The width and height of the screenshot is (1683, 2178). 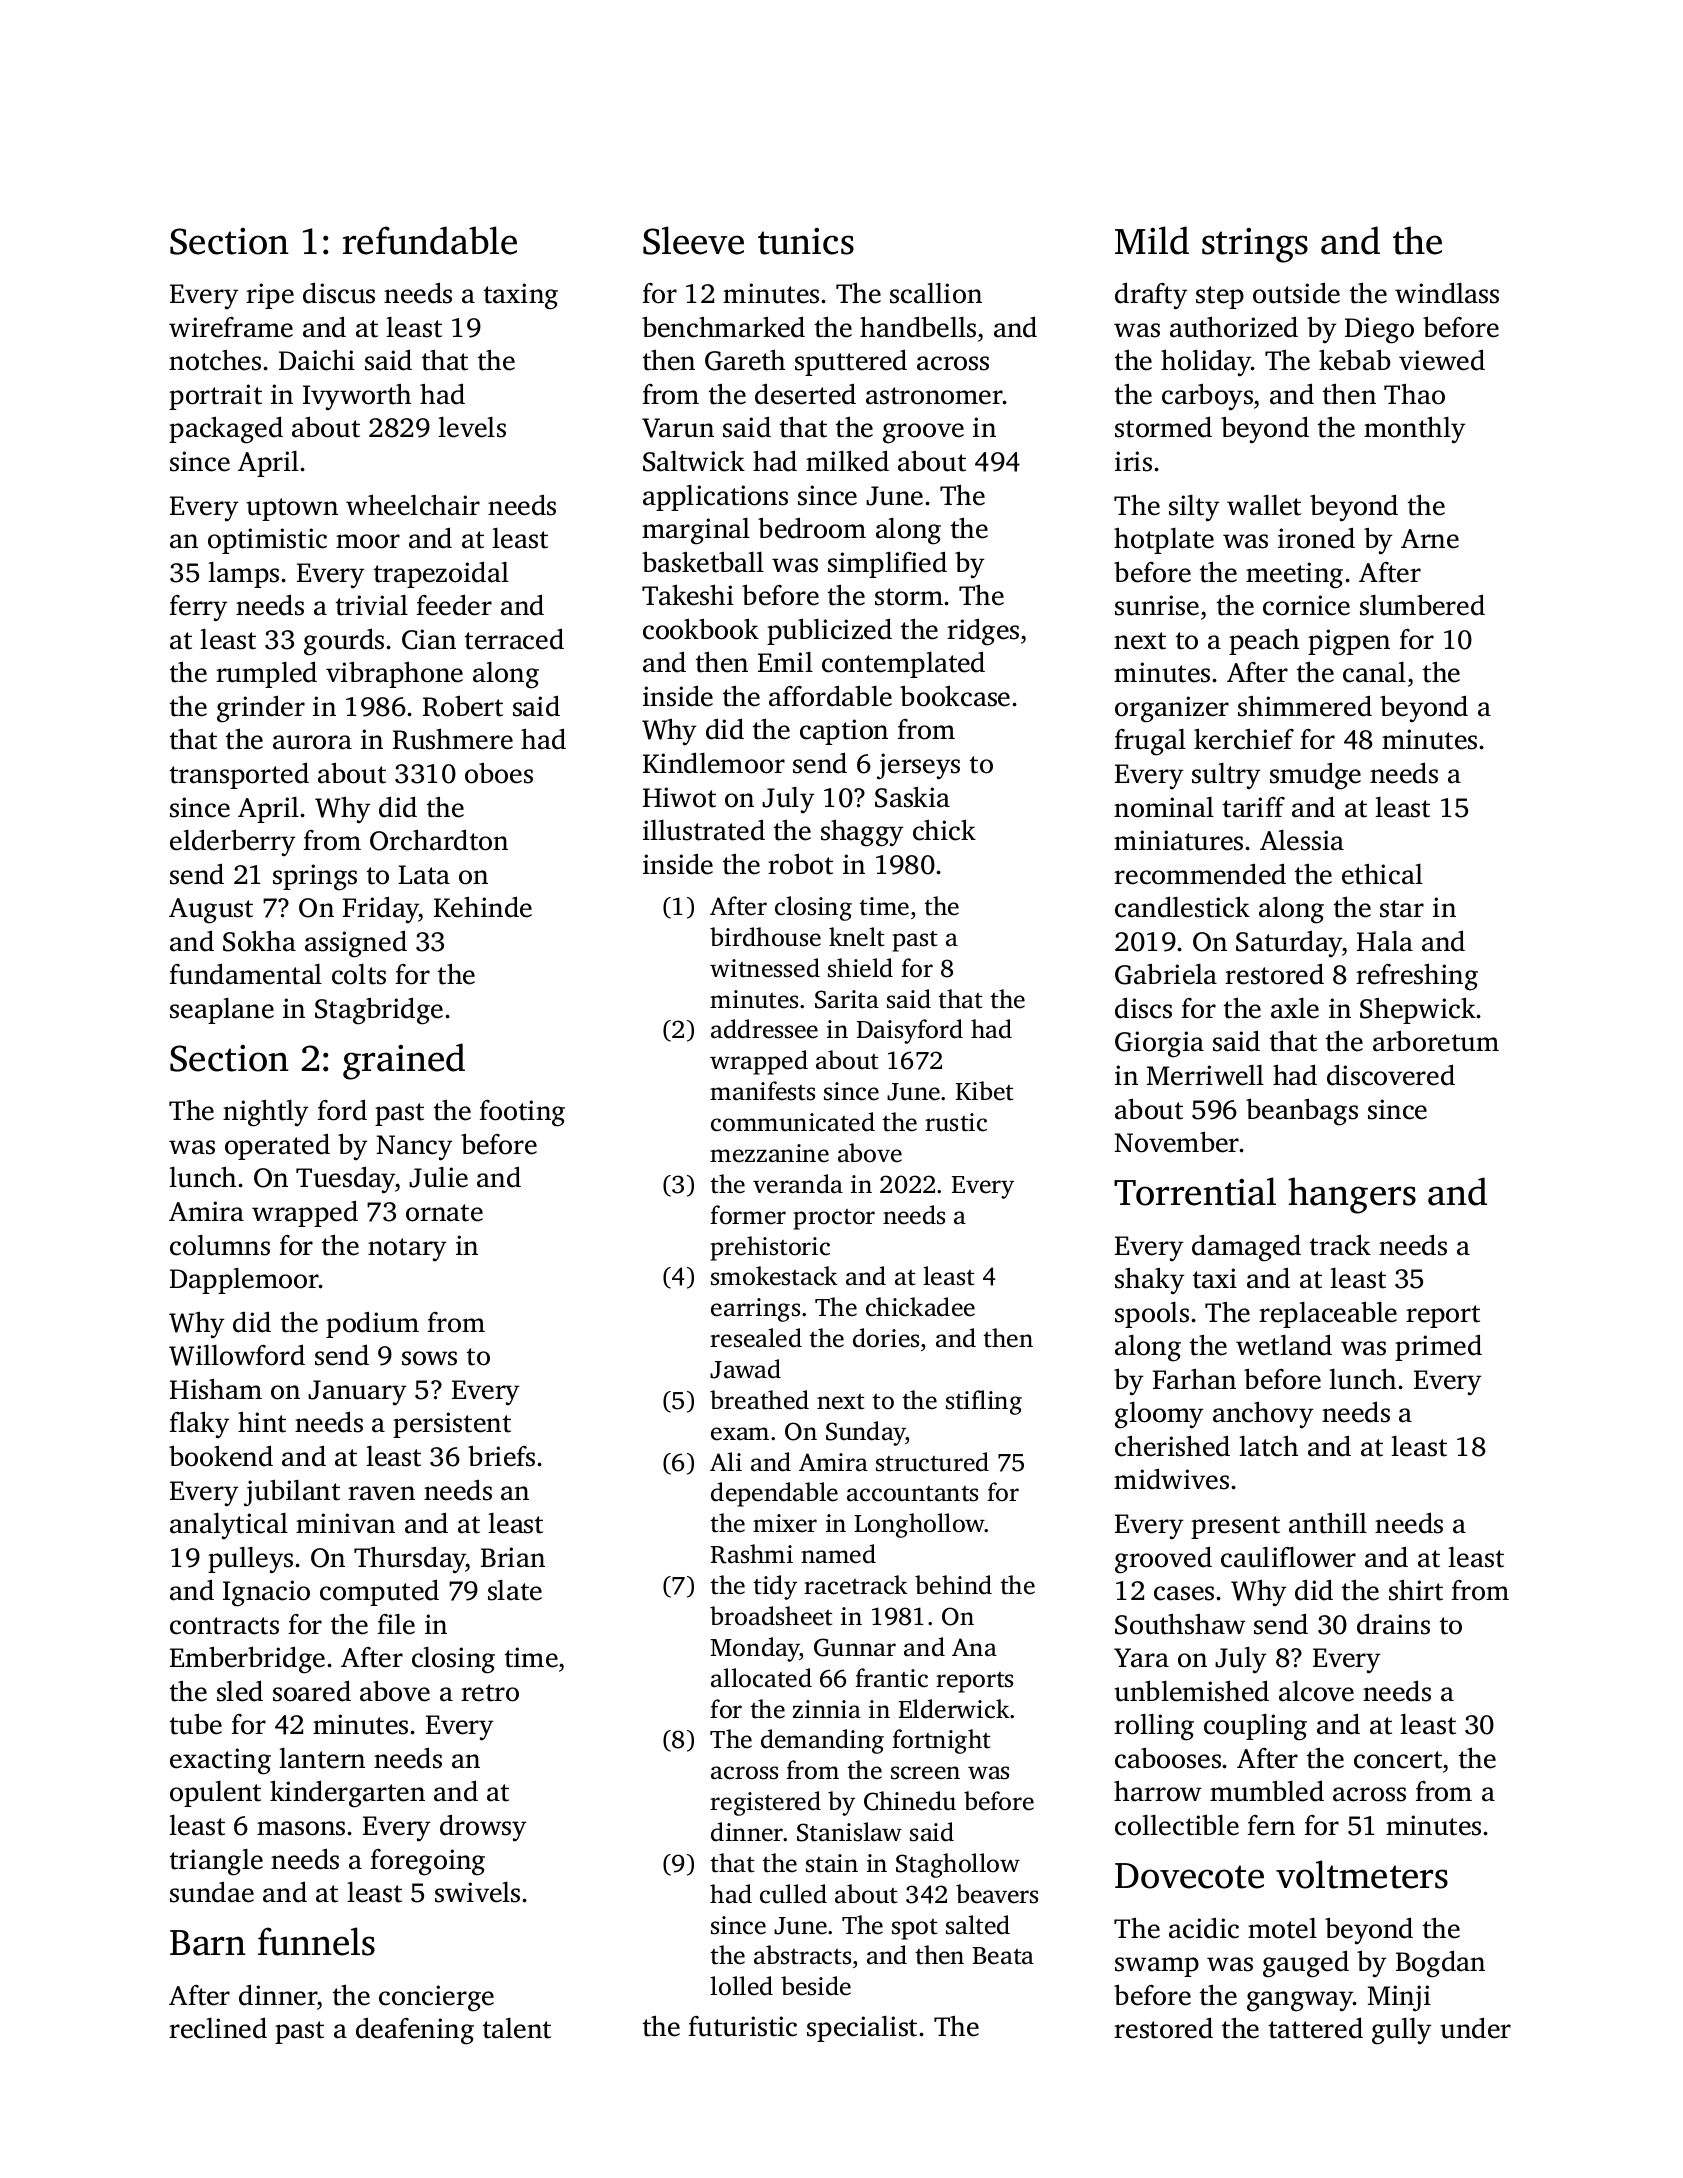 What do you see at coordinates (265, 1113) in the screenshot?
I see `nightly` at bounding box center [265, 1113].
